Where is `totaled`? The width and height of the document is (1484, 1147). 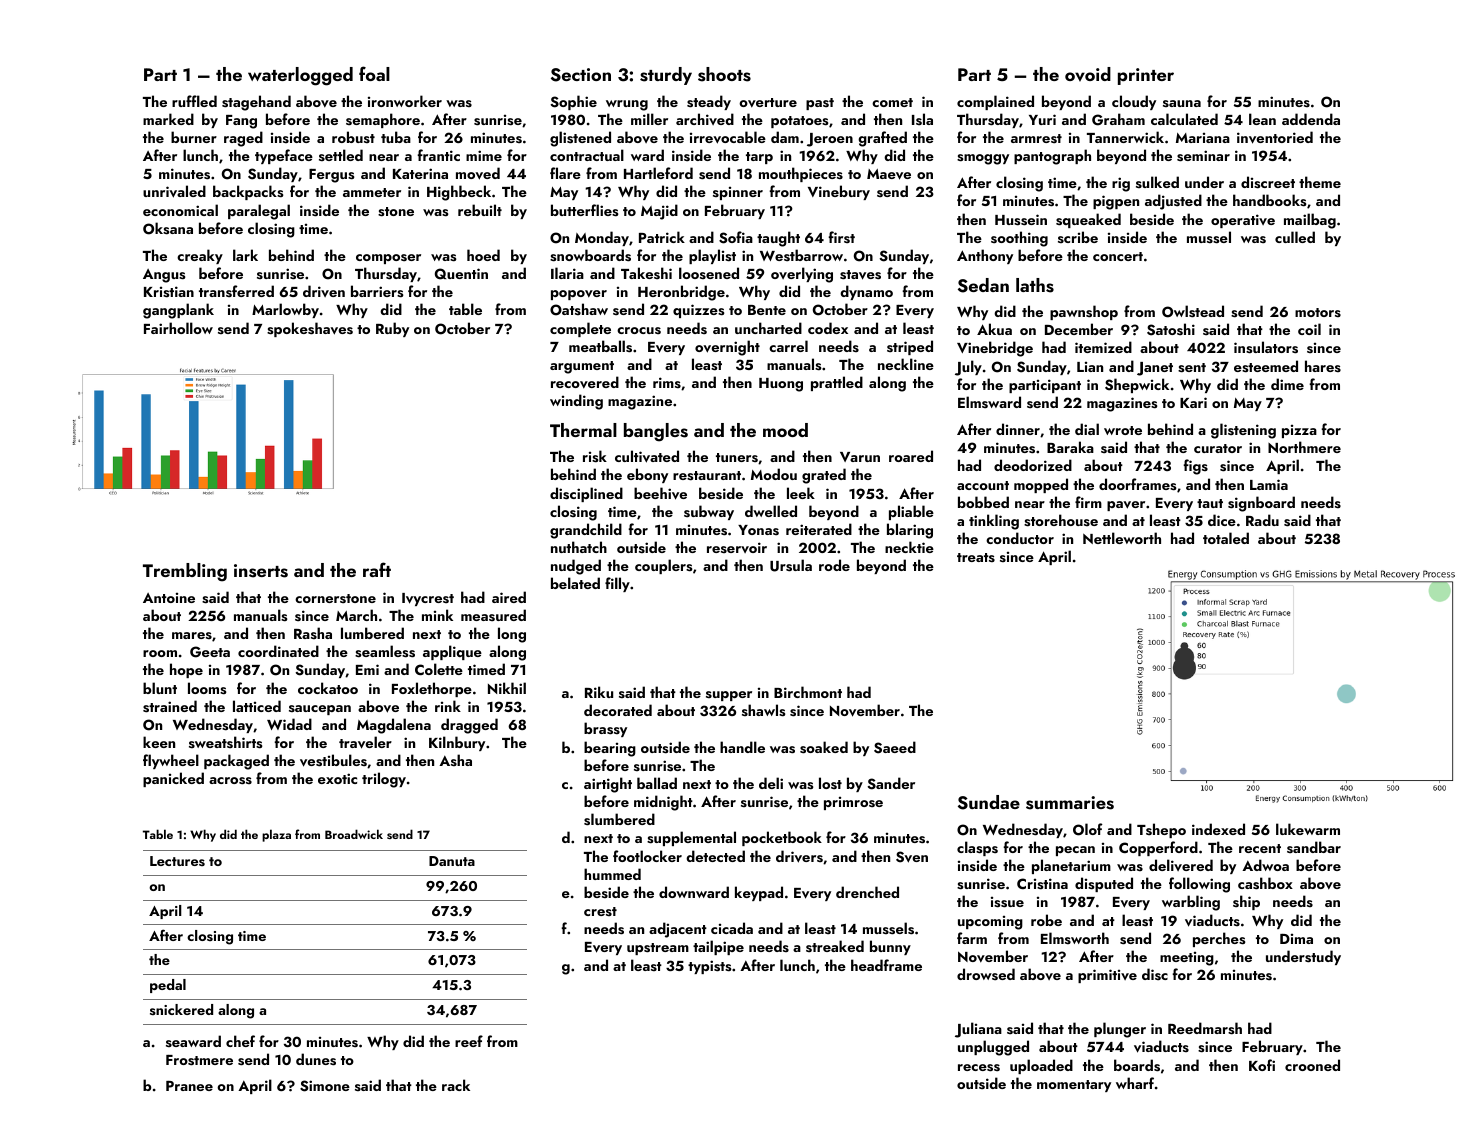
totaled is located at coordinates (1226, 538).
